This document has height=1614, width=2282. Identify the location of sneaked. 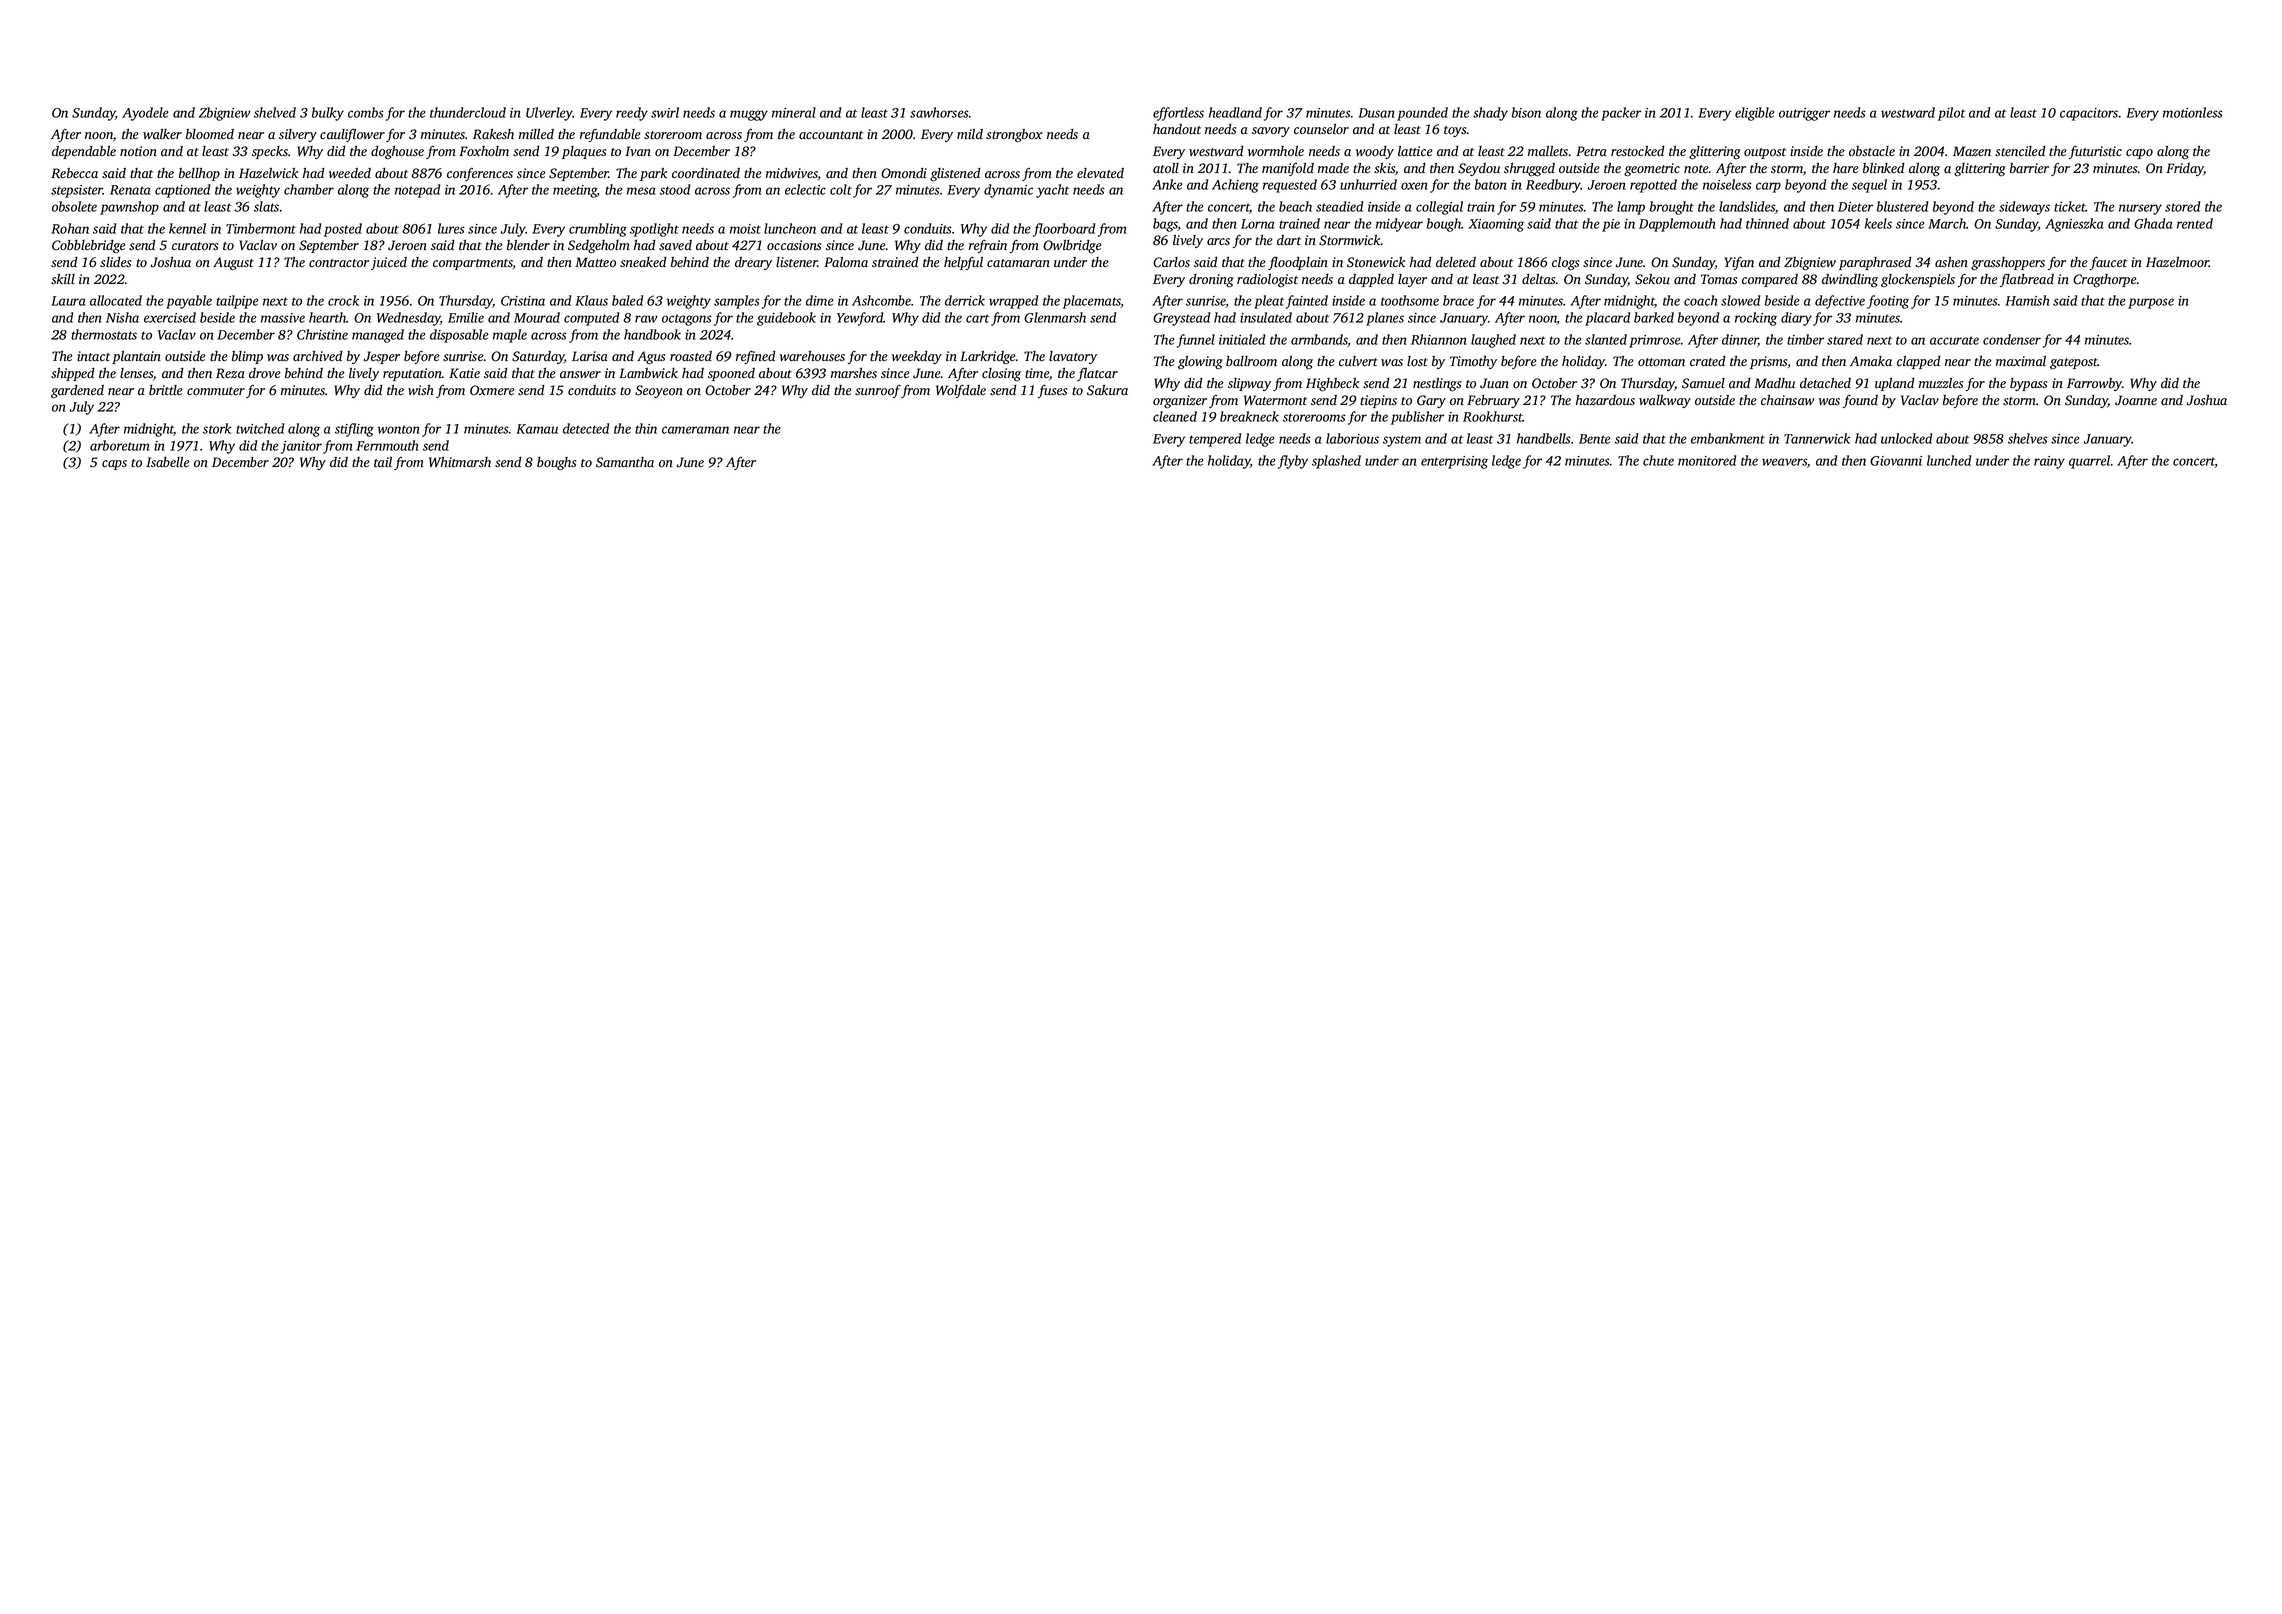
(643, 262).
